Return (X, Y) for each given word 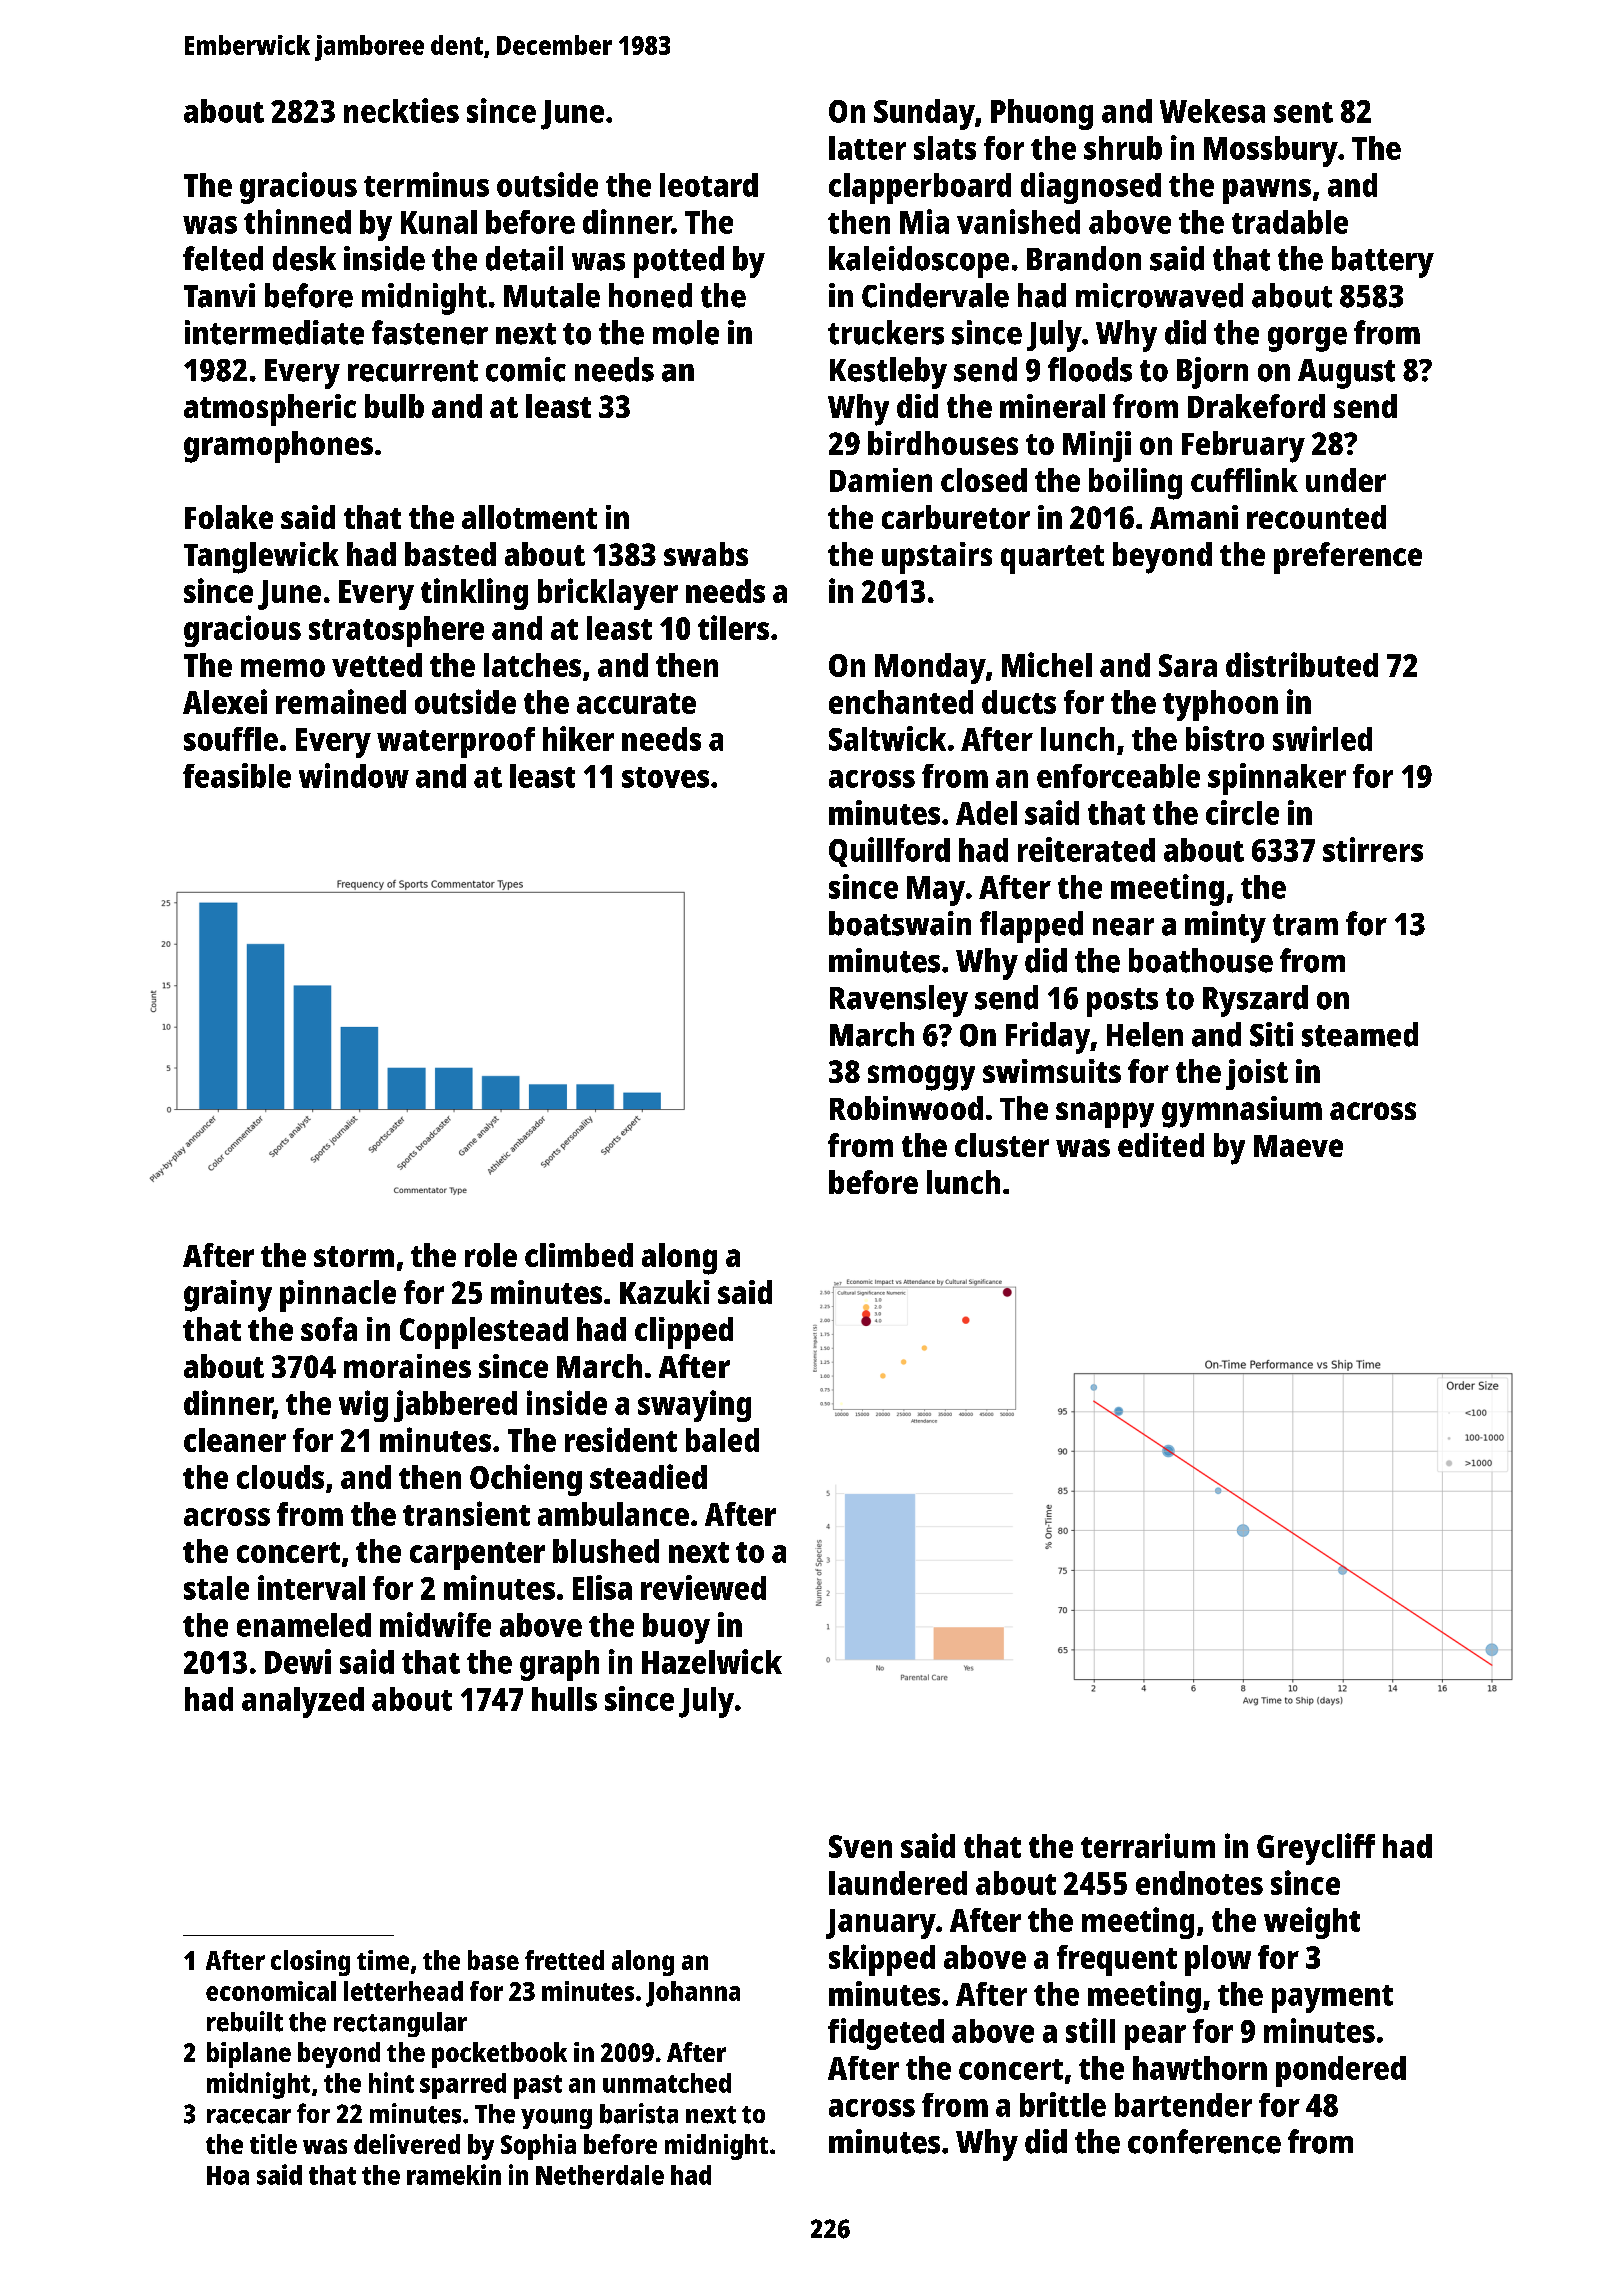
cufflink (1244, 480)
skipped (882, 1960)
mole (686, 332)
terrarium (1148, 1845)
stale (216, 1588)
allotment (529, 517)
